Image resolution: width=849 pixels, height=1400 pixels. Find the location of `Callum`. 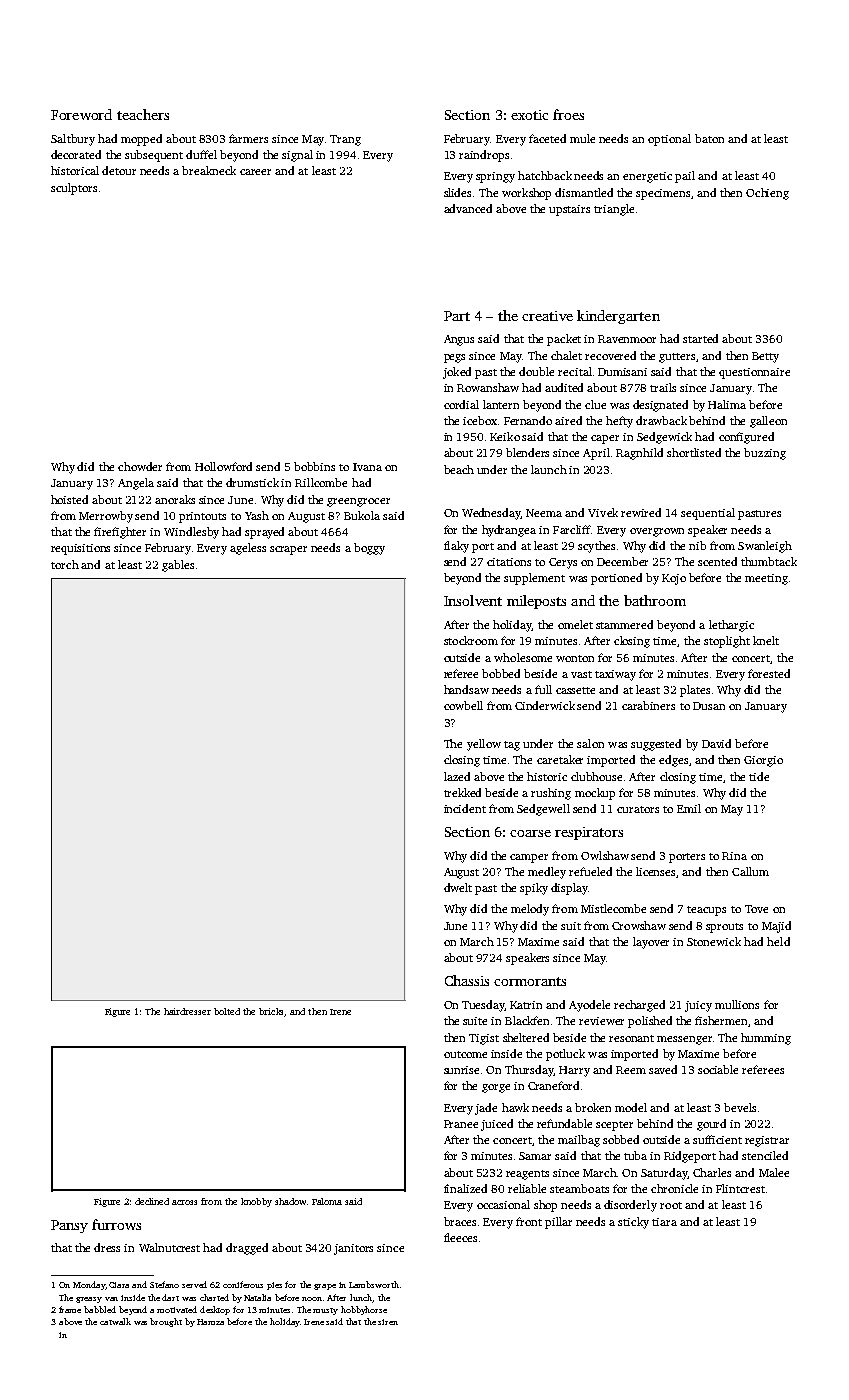

Callum is located at coordinates (750, 871).
